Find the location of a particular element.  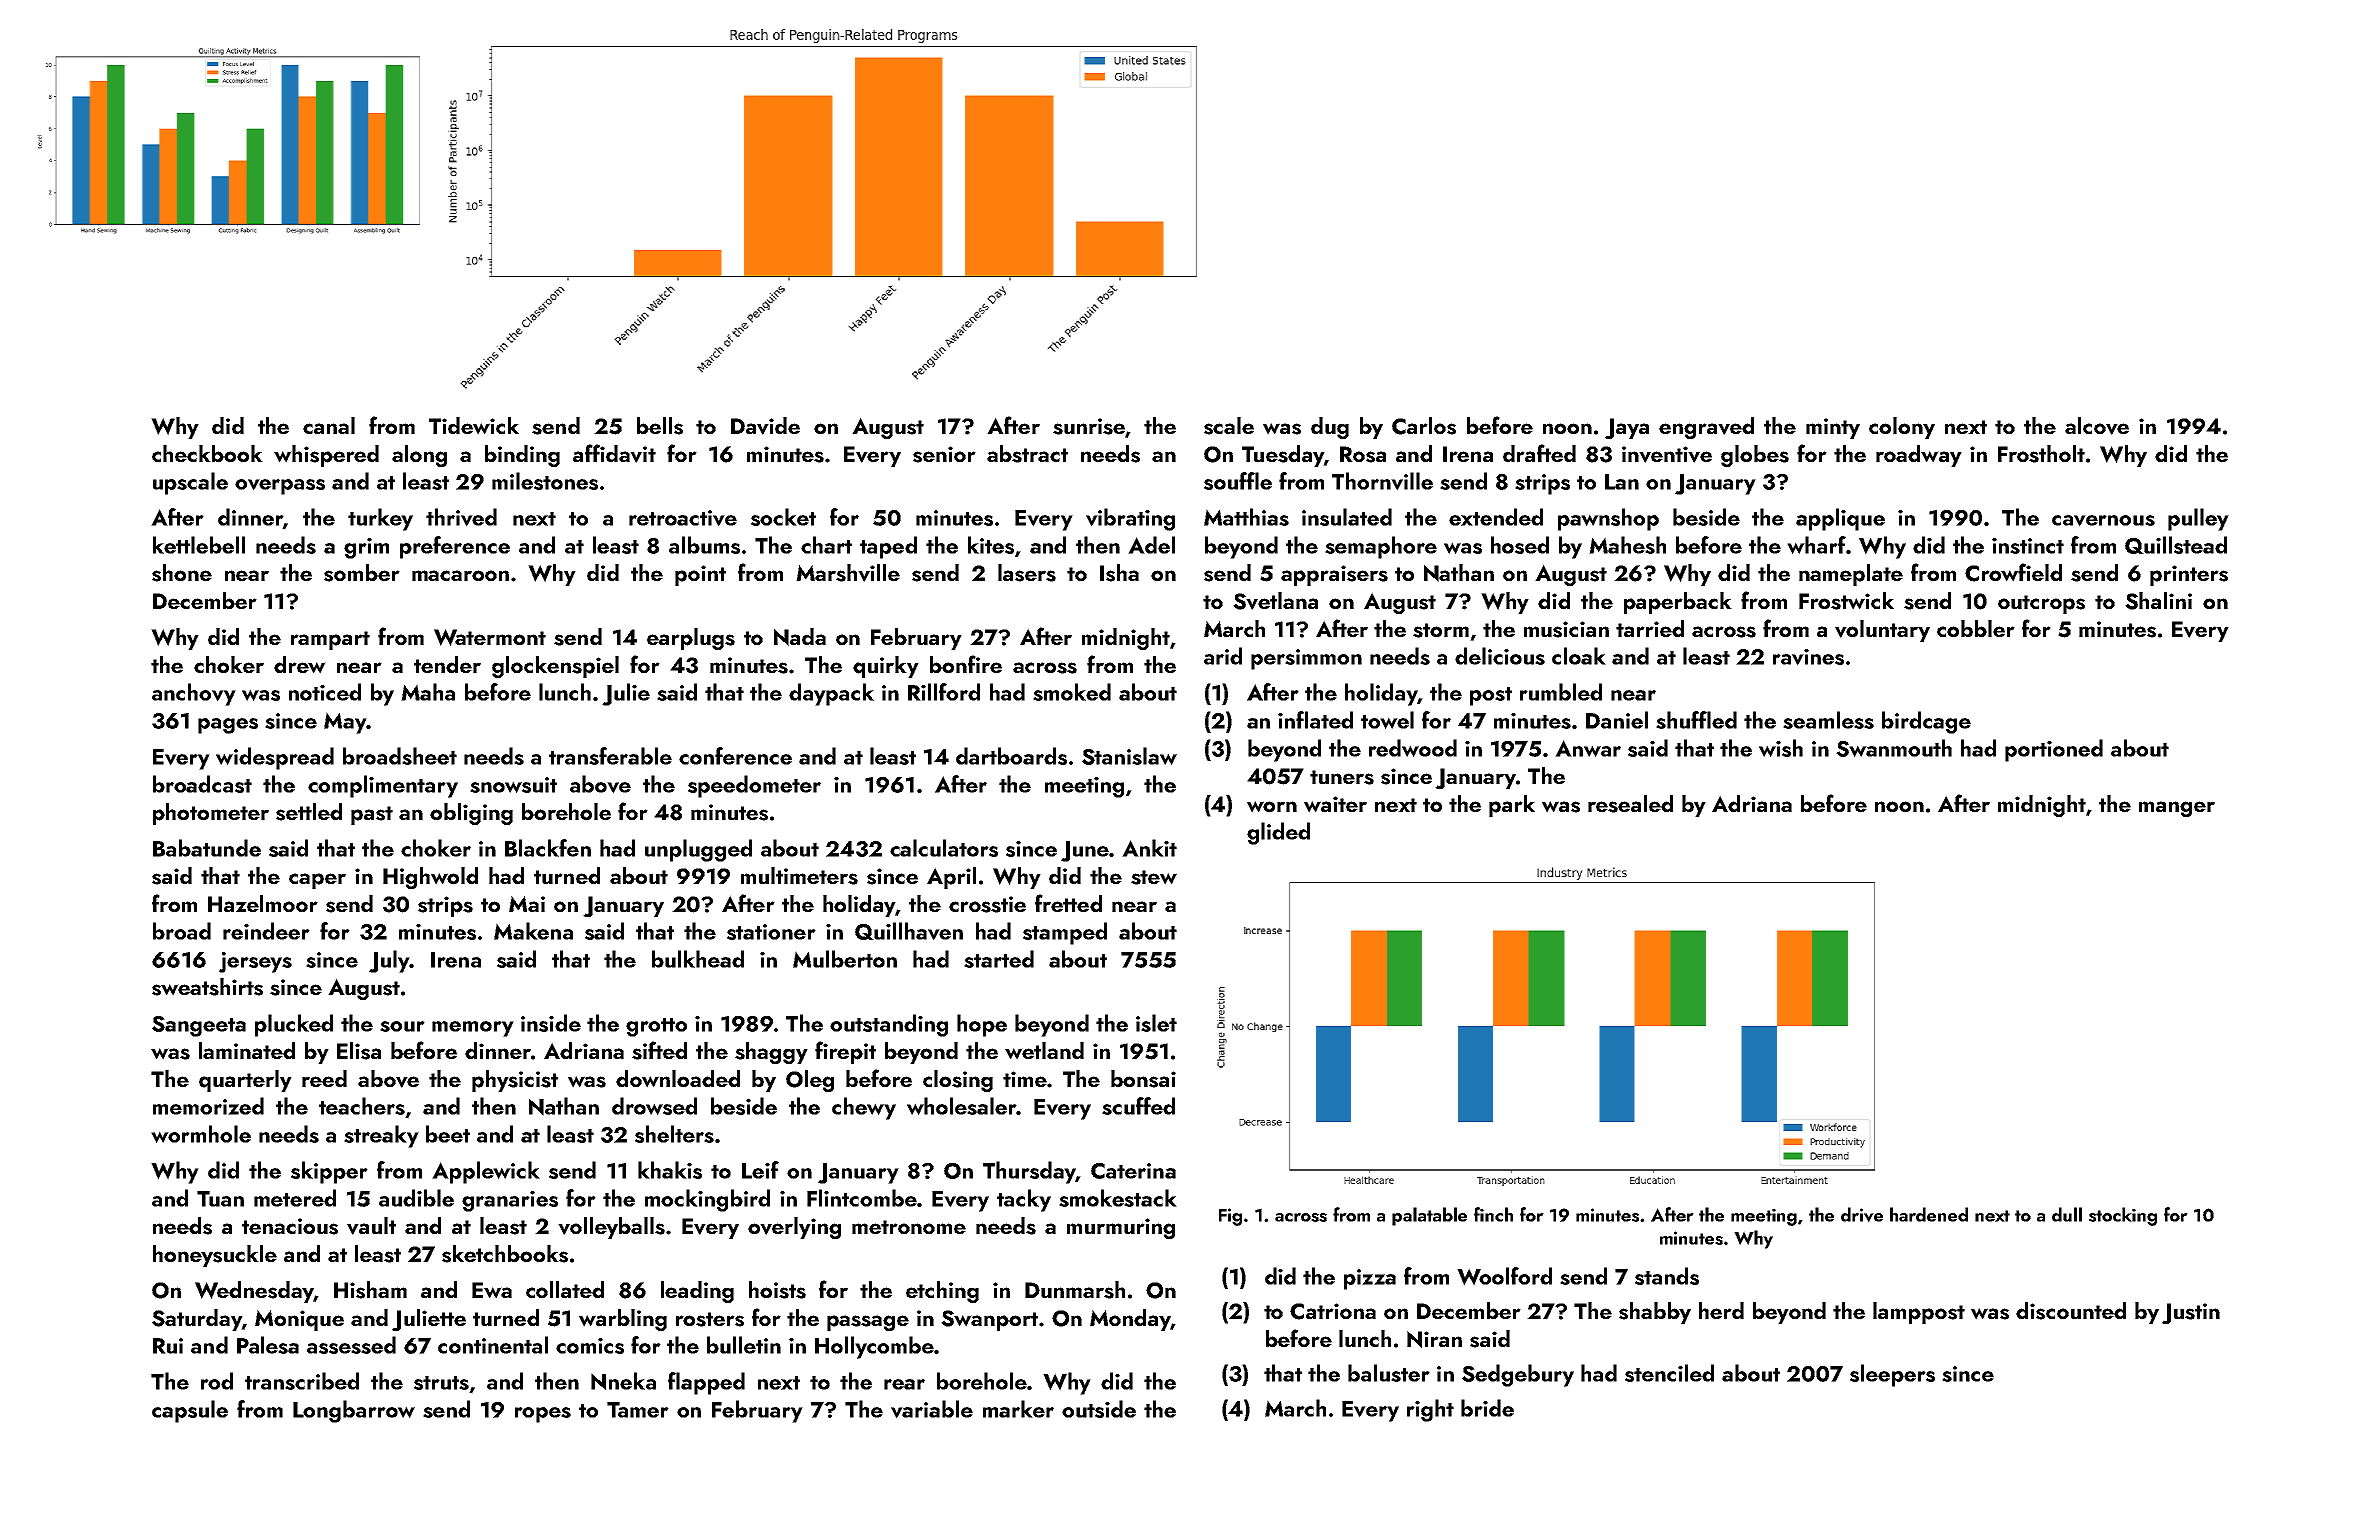

Swanmouth is located at coordinates (1894, 748).
